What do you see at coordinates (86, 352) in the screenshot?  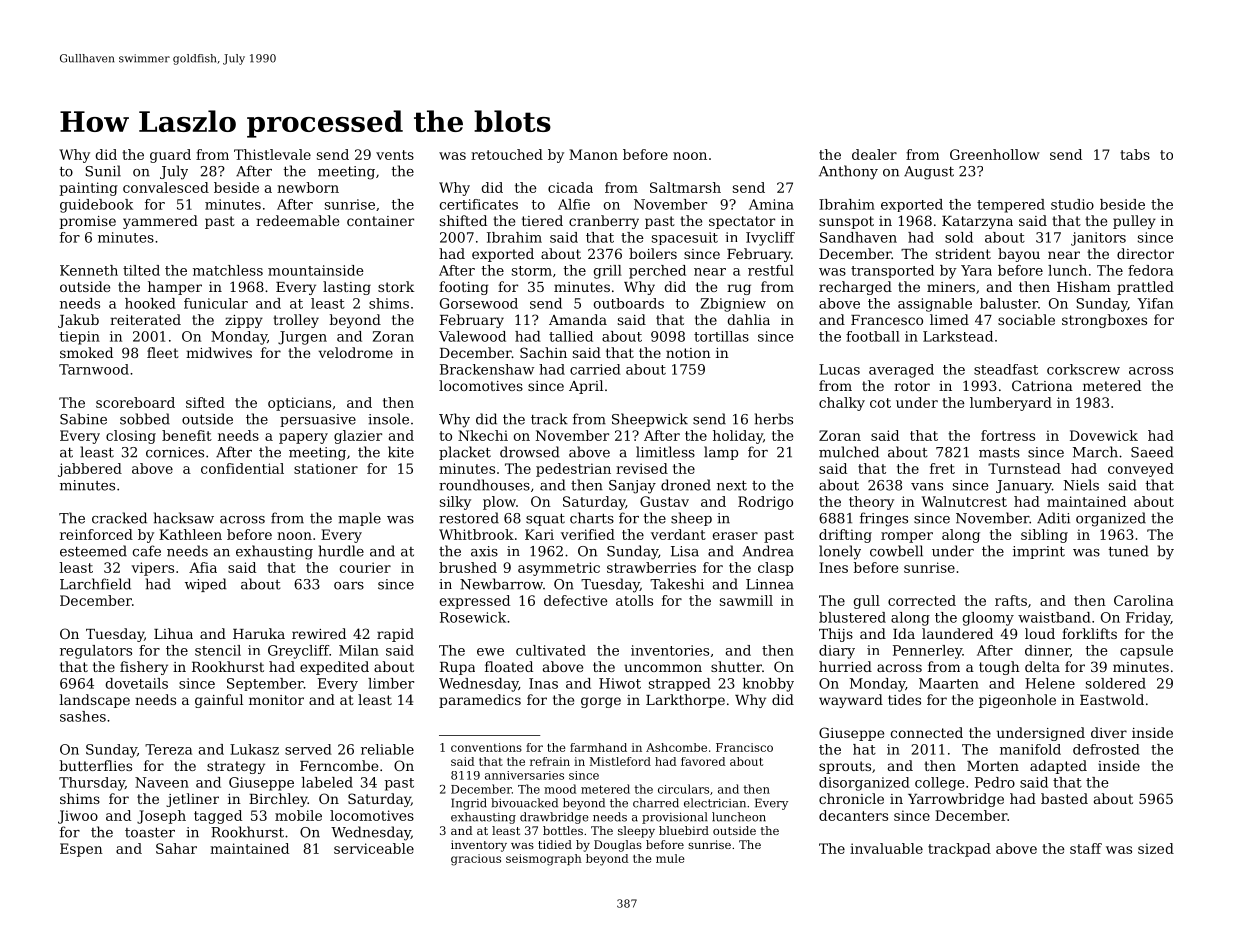 I see `smoked` at bounding box center [86, 352].
